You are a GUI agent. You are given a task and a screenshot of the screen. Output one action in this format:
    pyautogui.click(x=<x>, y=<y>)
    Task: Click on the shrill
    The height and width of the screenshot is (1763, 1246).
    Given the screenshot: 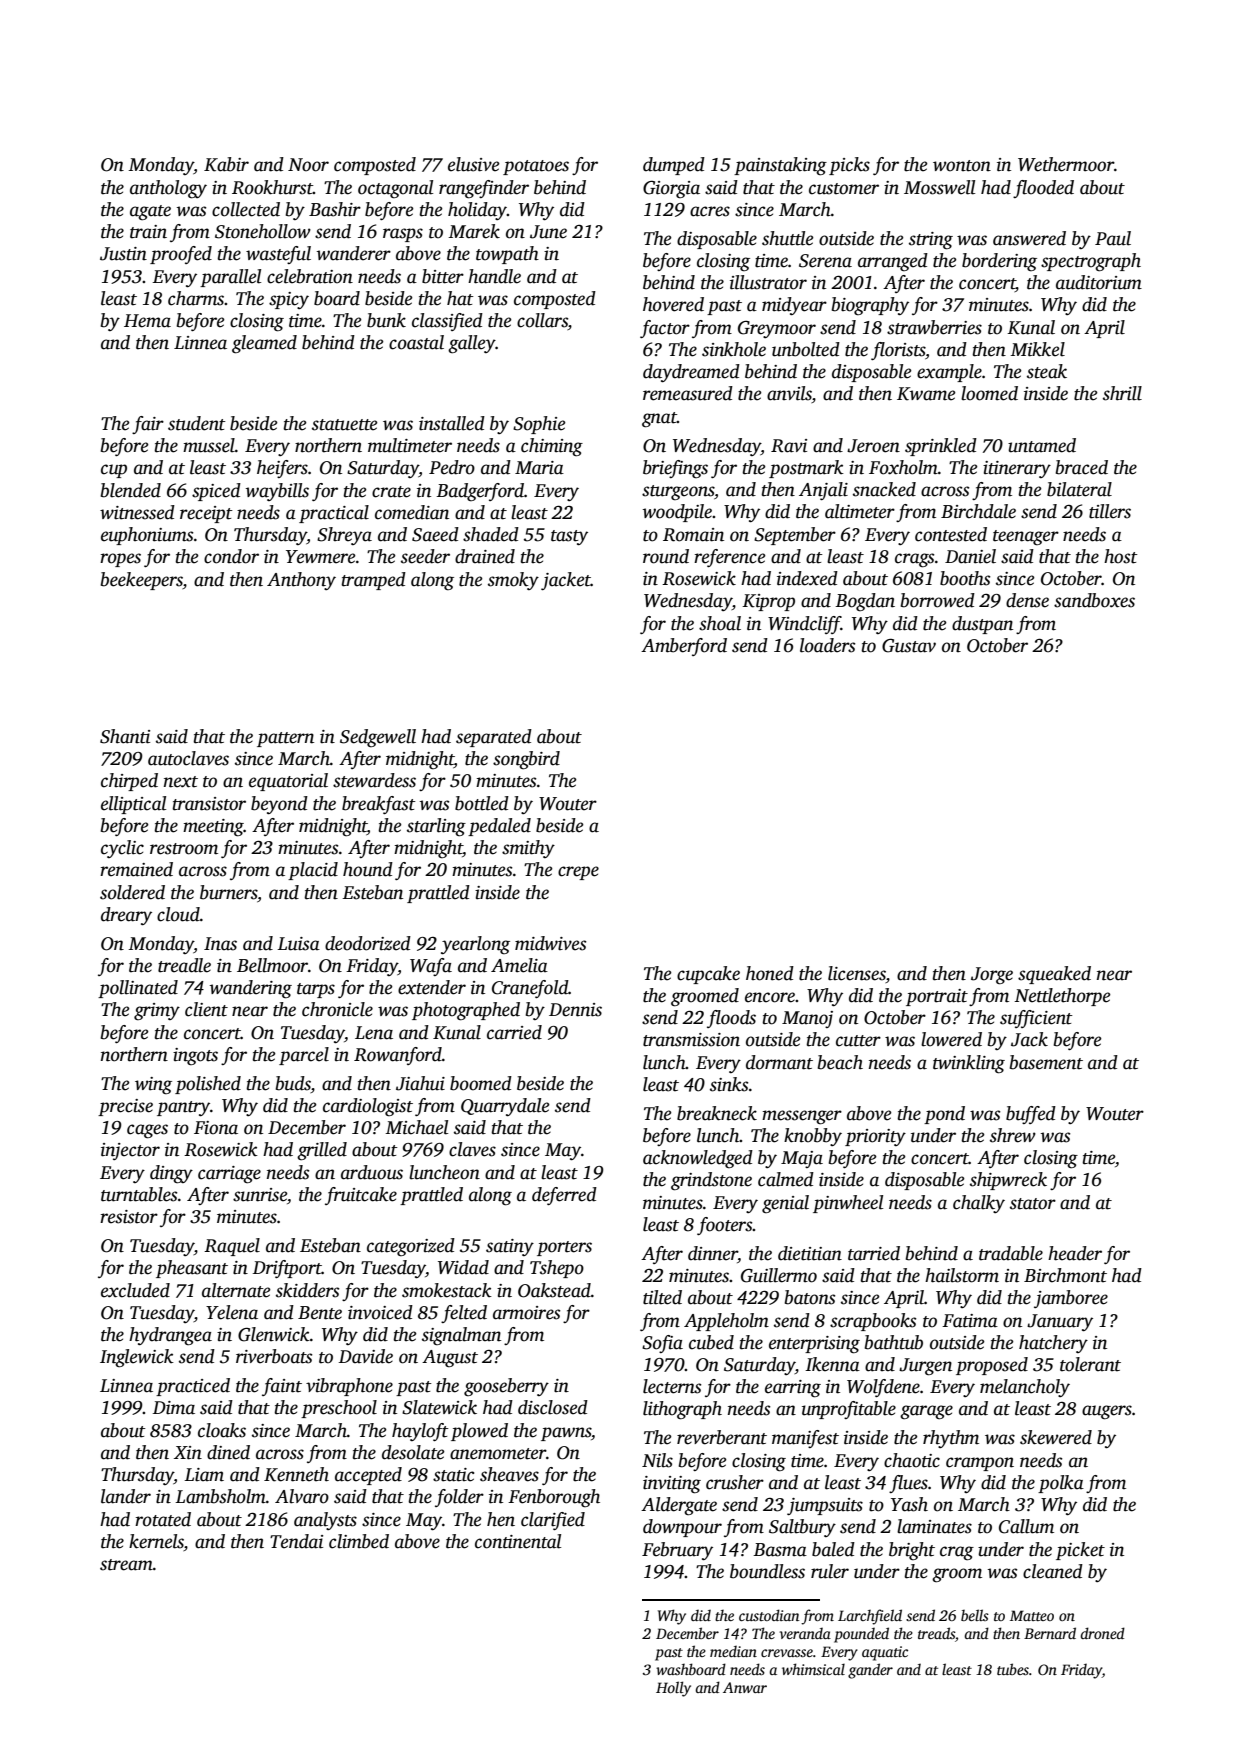 What is the action you would take?
    pyautogui.click(x=1122, y=393)
